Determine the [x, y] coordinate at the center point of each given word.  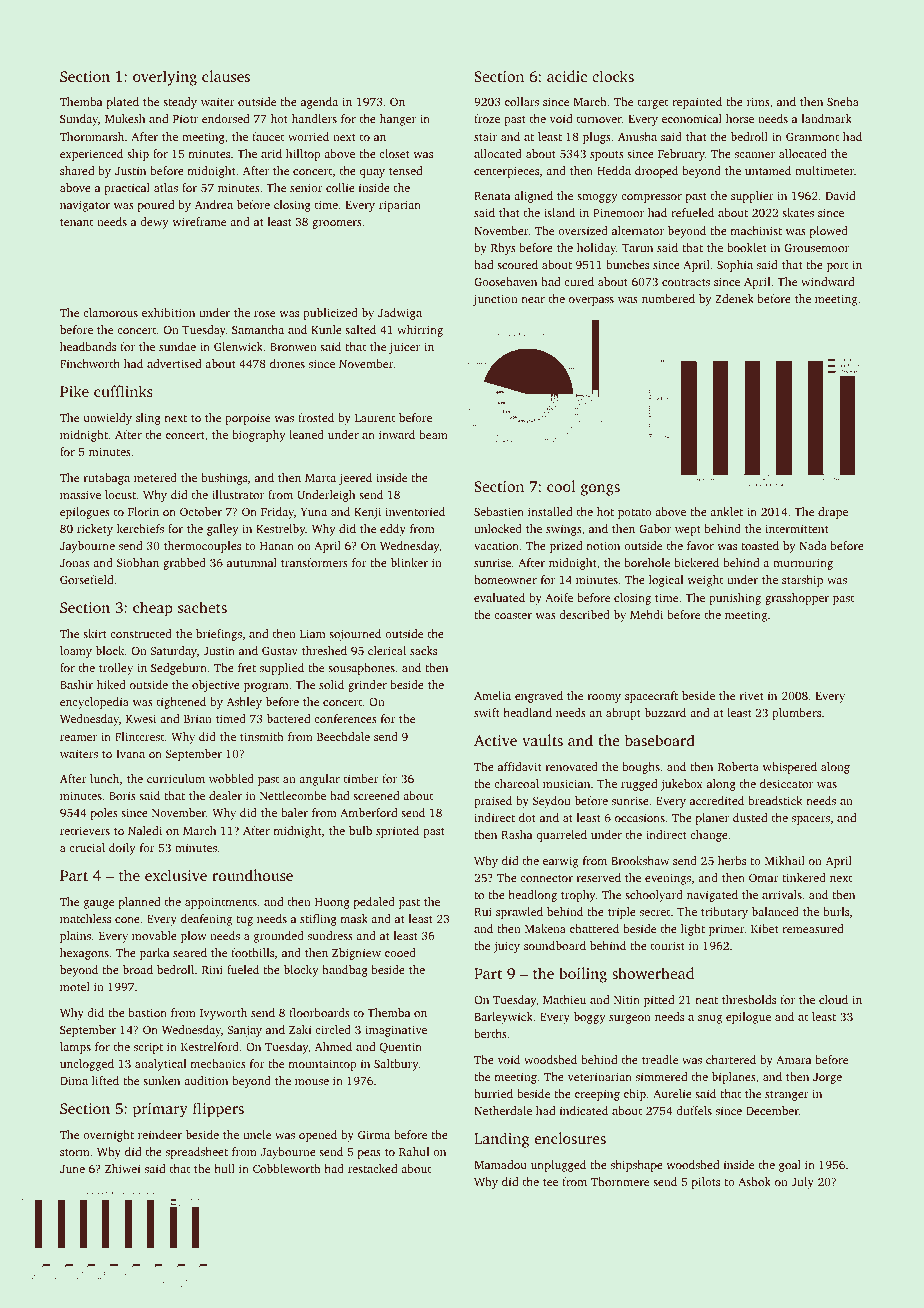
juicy [506, 947]
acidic [567, 76]
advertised [174, 363]
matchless [85, 918]
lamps [75, 1048]
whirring [420, 331]
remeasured [812, 928]
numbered [668, 298]
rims [758, 101]
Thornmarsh [92, 136]
